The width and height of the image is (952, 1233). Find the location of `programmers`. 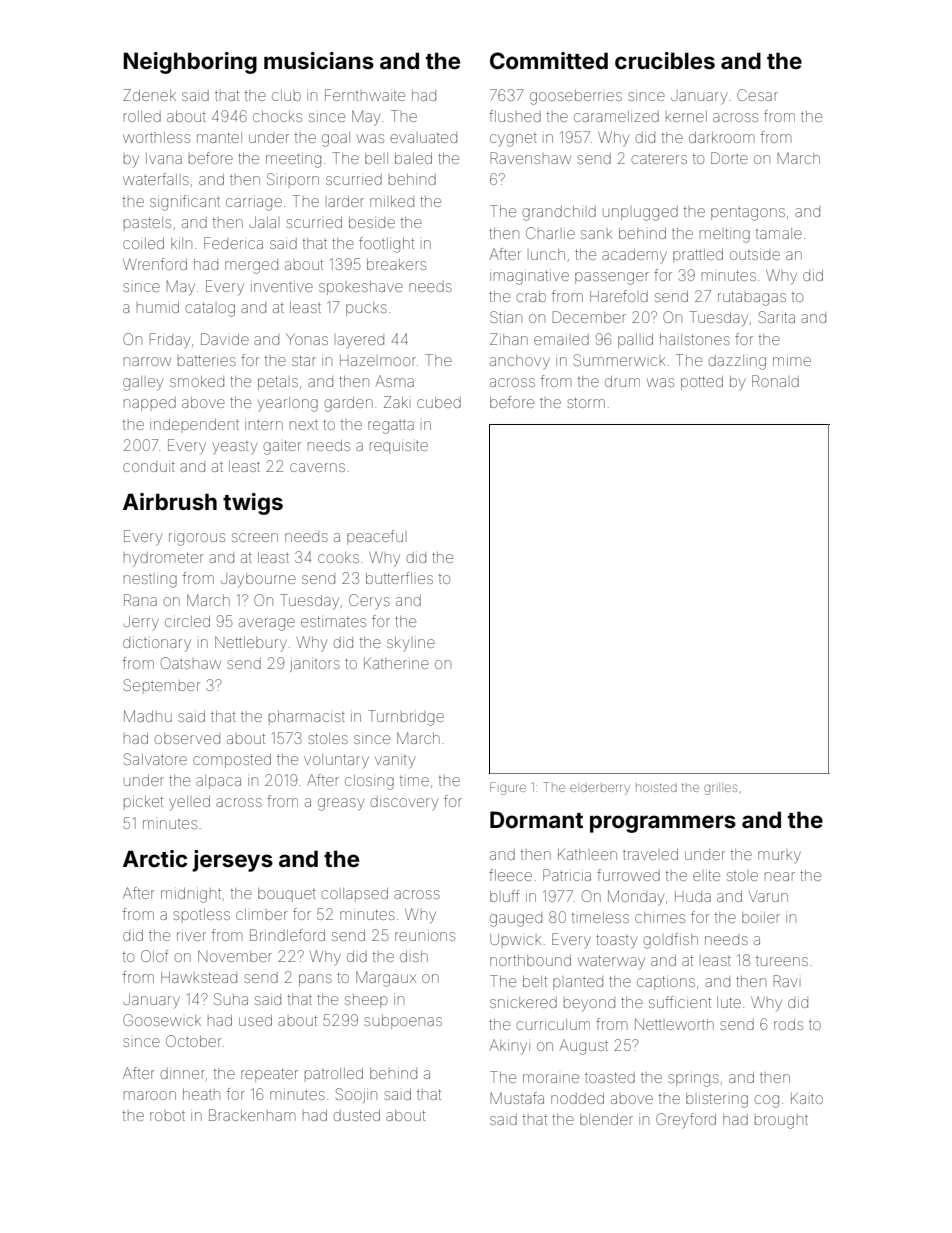

programmers is located at coordinates (663, 824).
